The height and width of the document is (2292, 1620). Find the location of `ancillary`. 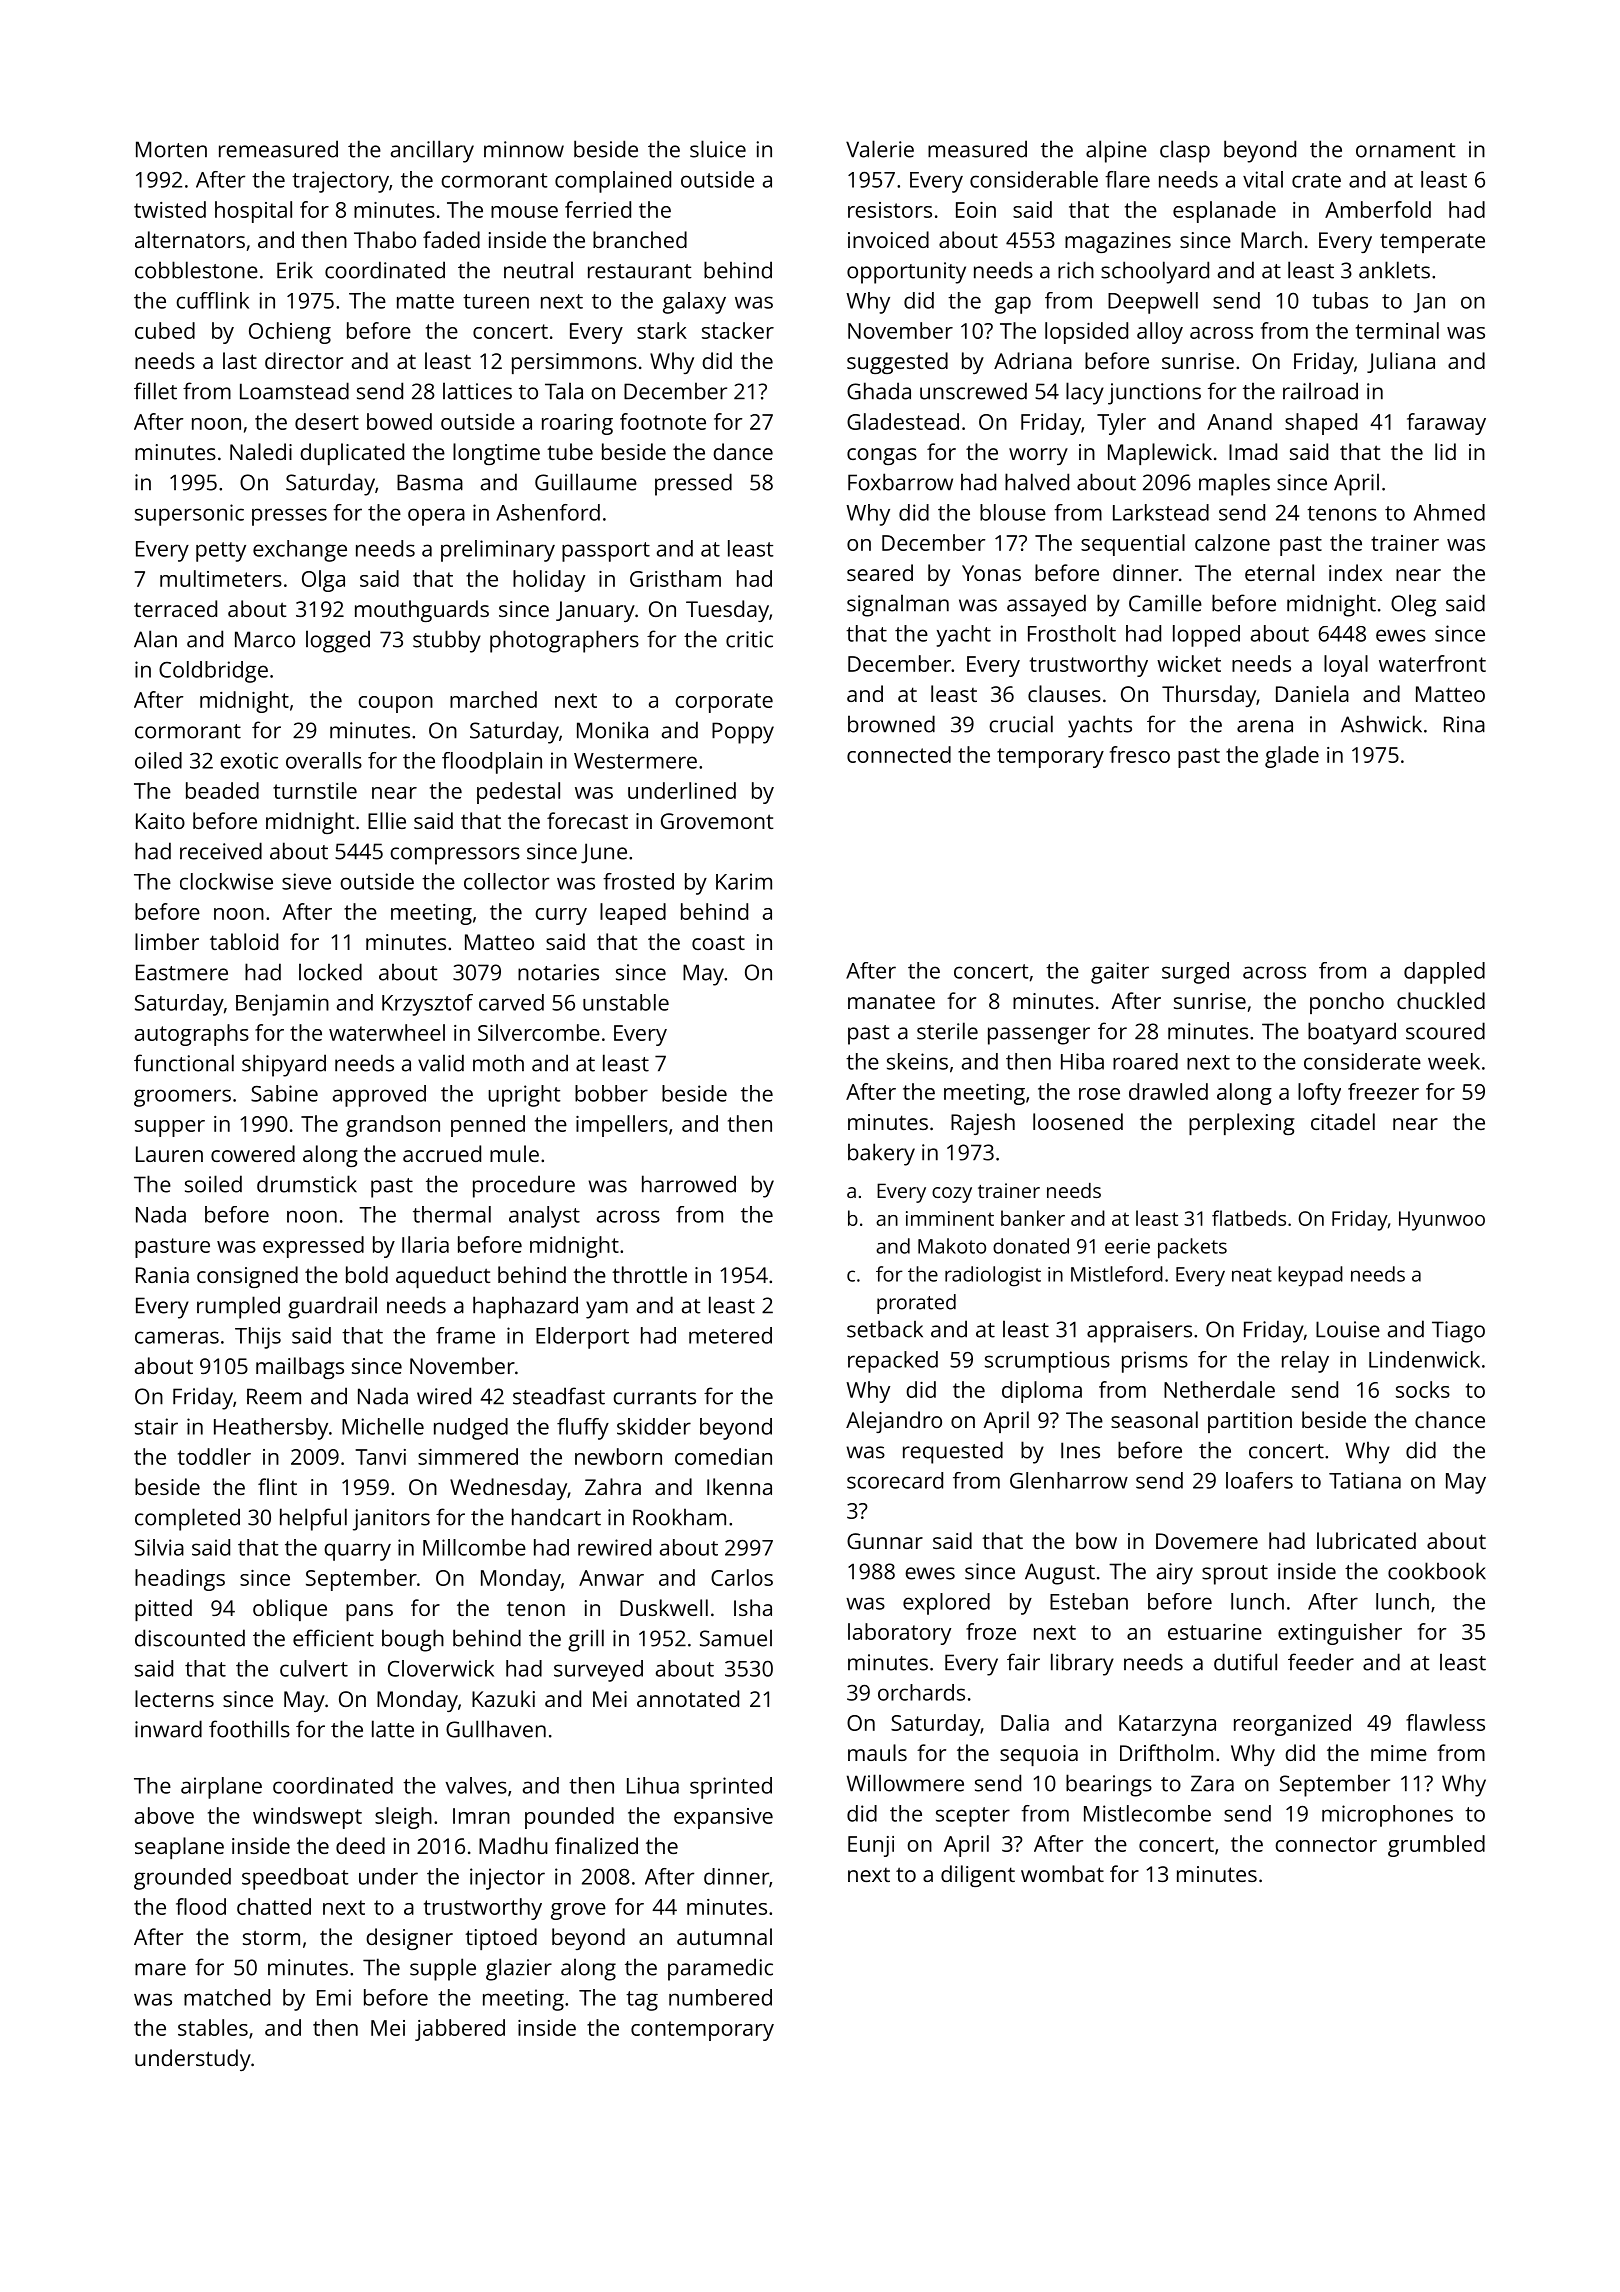

ancillary is located at coordinates (432, 151).
